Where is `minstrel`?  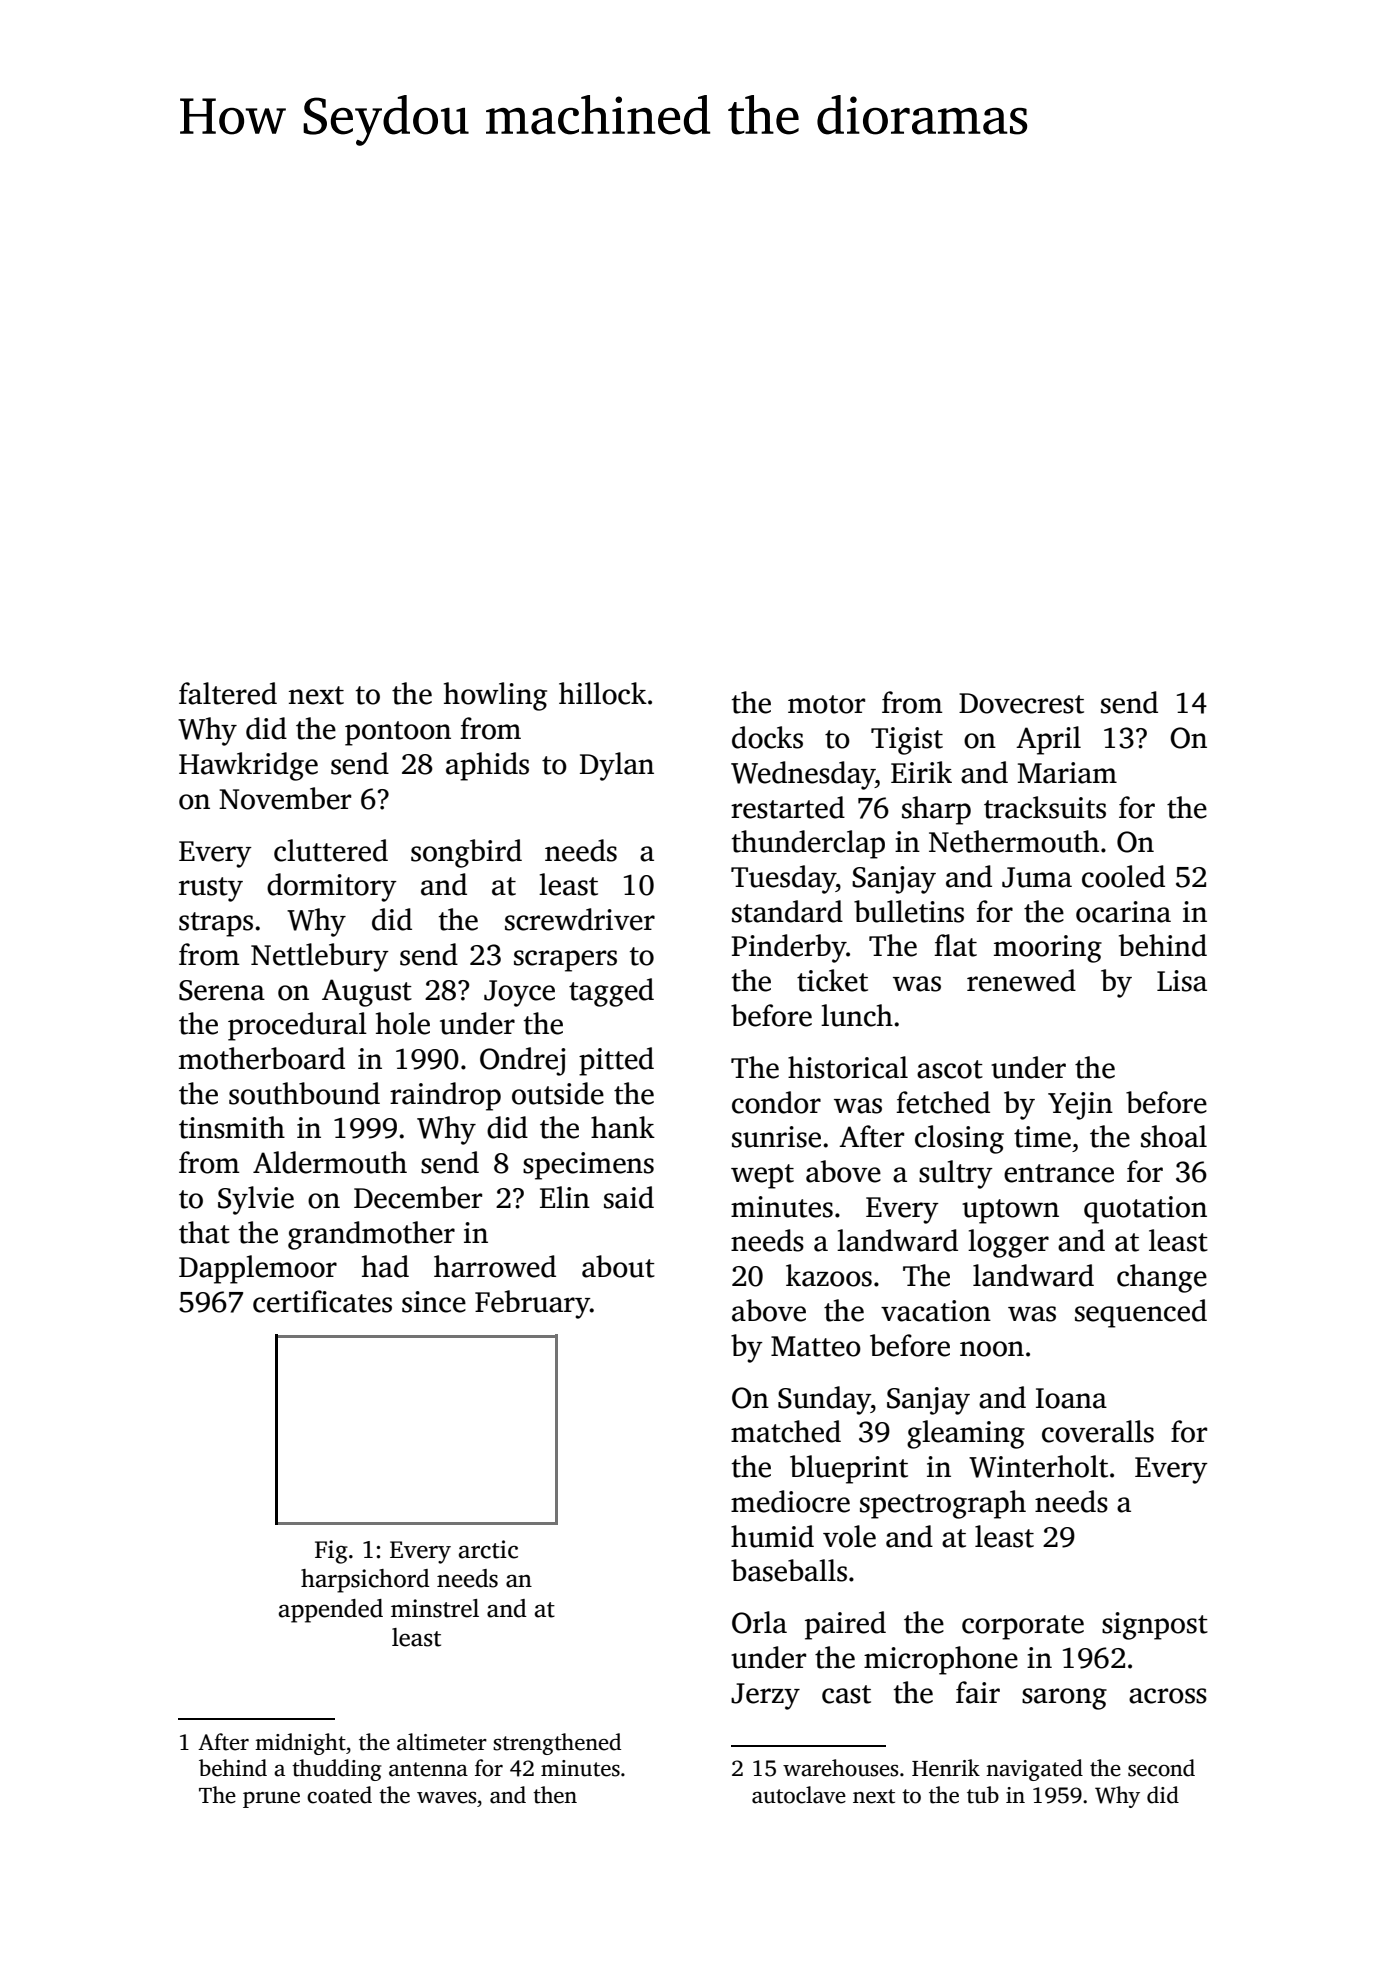 minstrel is located at coordinates (435, 1608).
